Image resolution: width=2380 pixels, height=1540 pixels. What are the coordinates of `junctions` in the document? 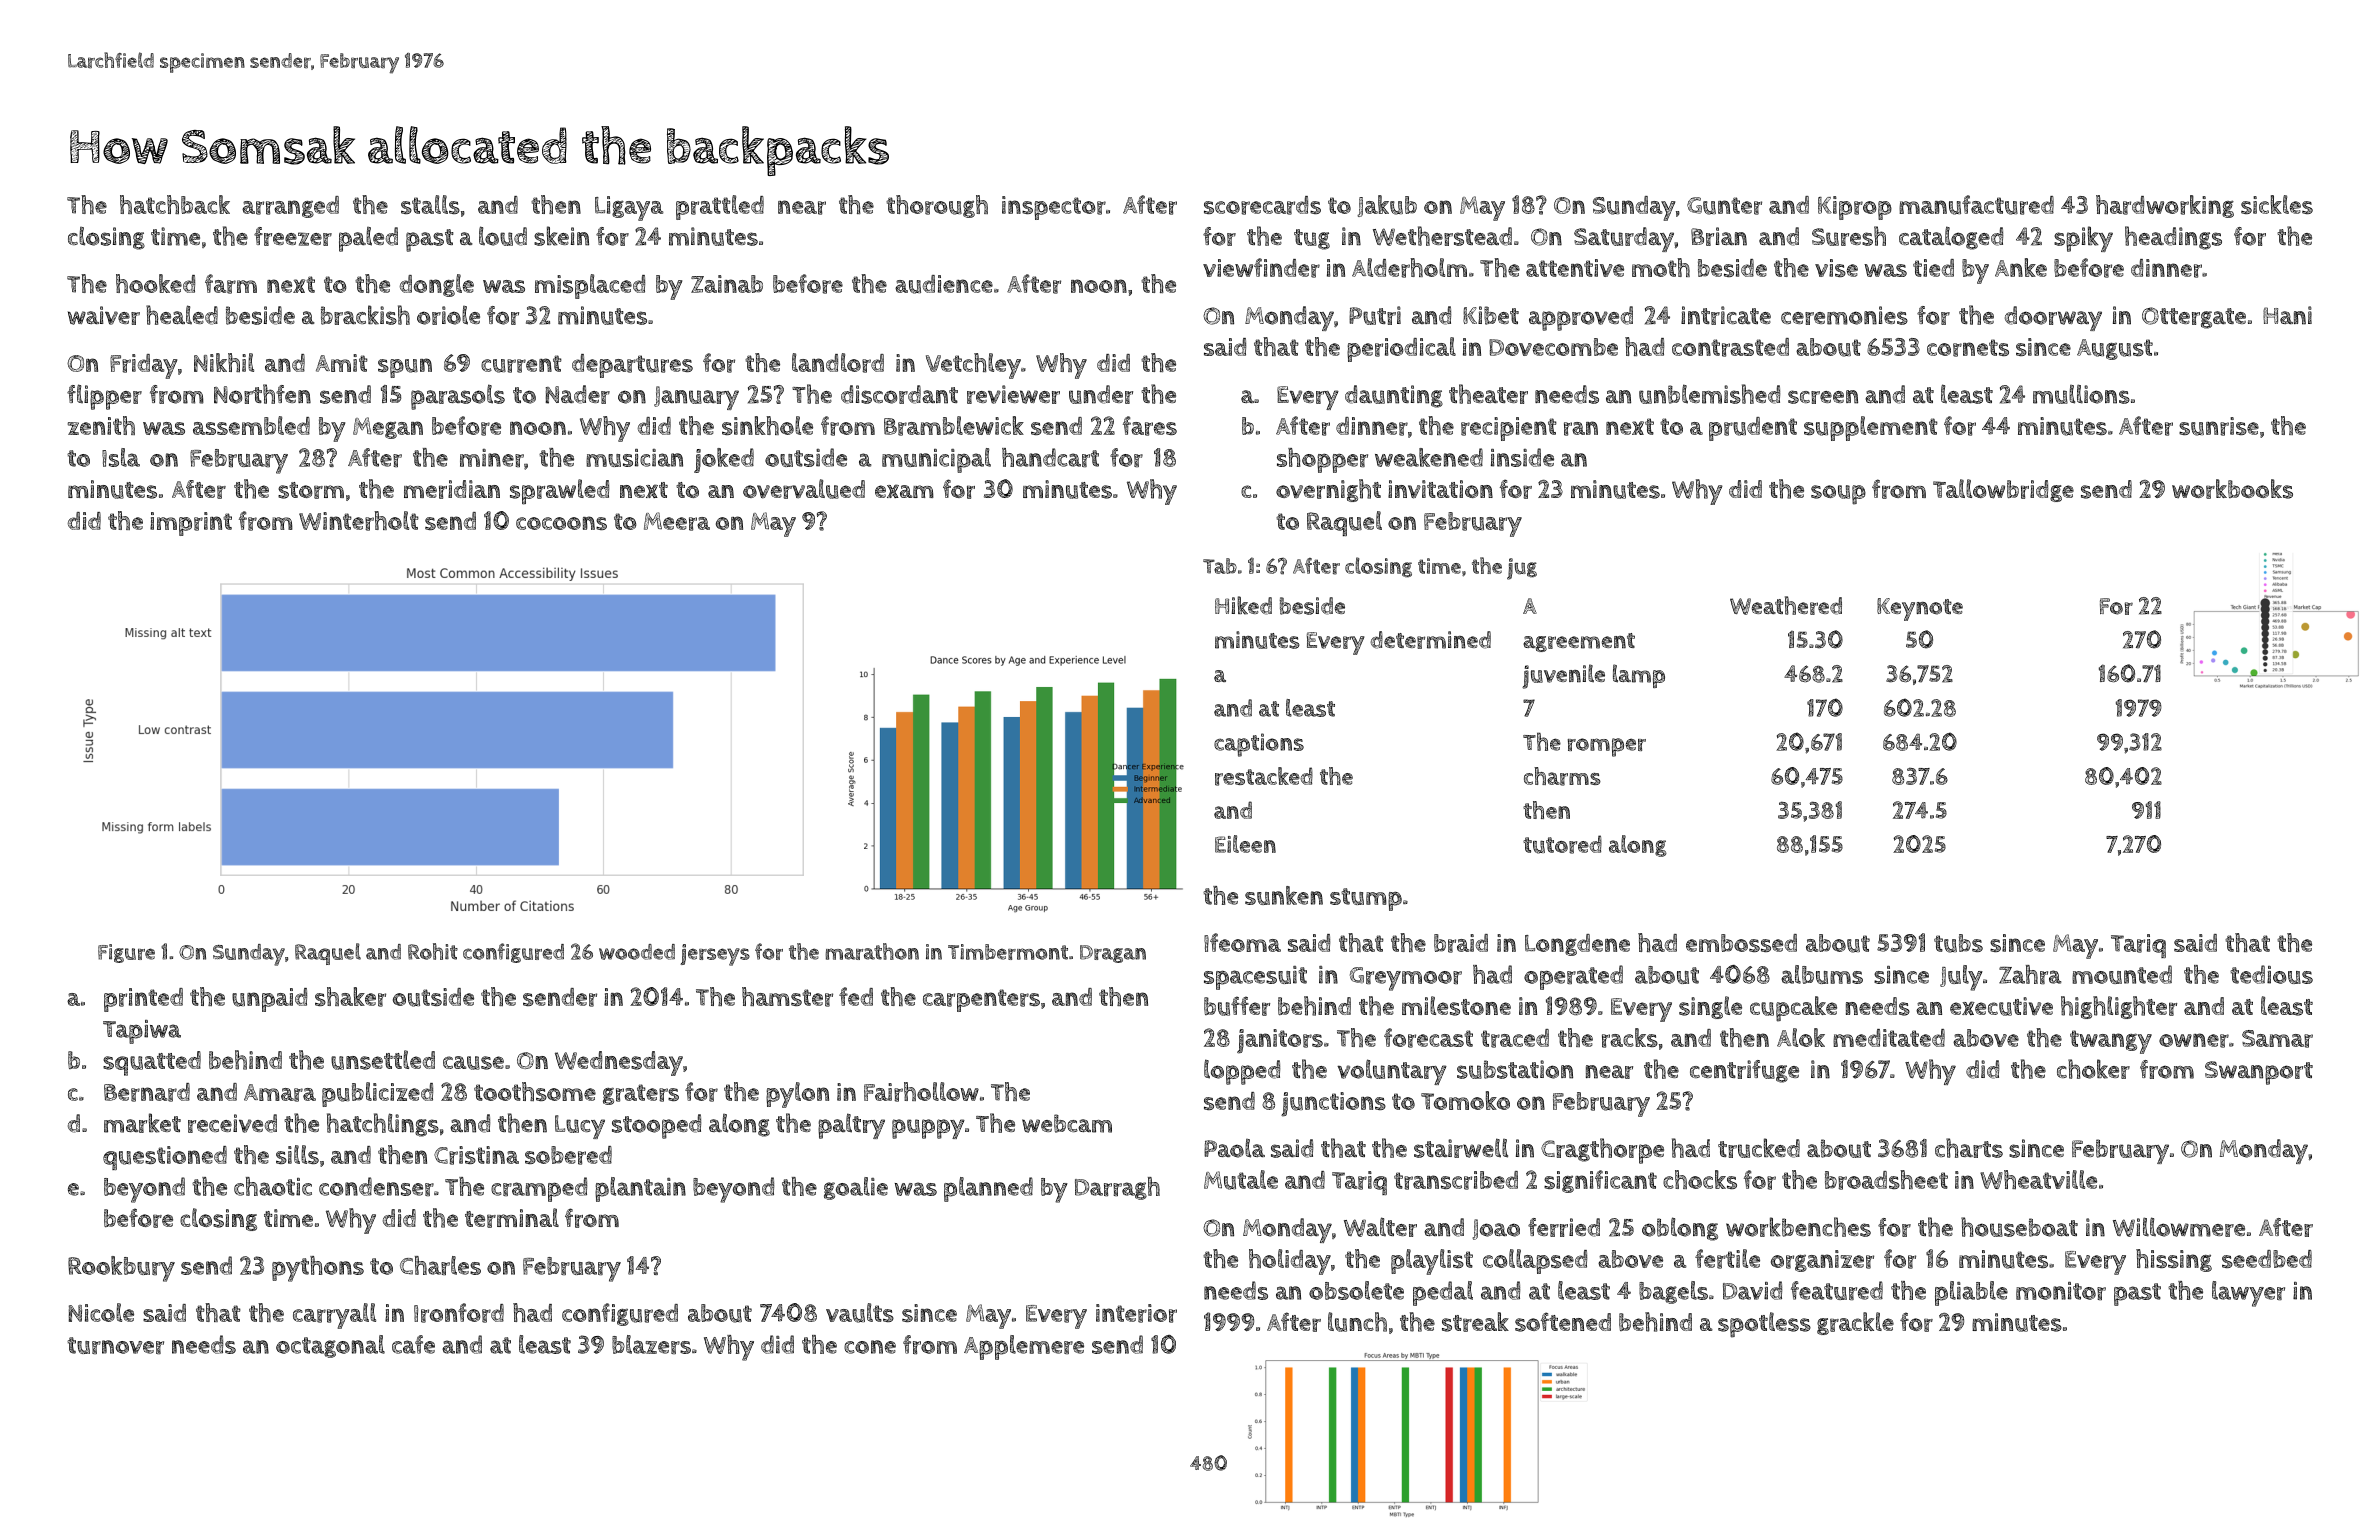 It's located at (1333, 1104).
